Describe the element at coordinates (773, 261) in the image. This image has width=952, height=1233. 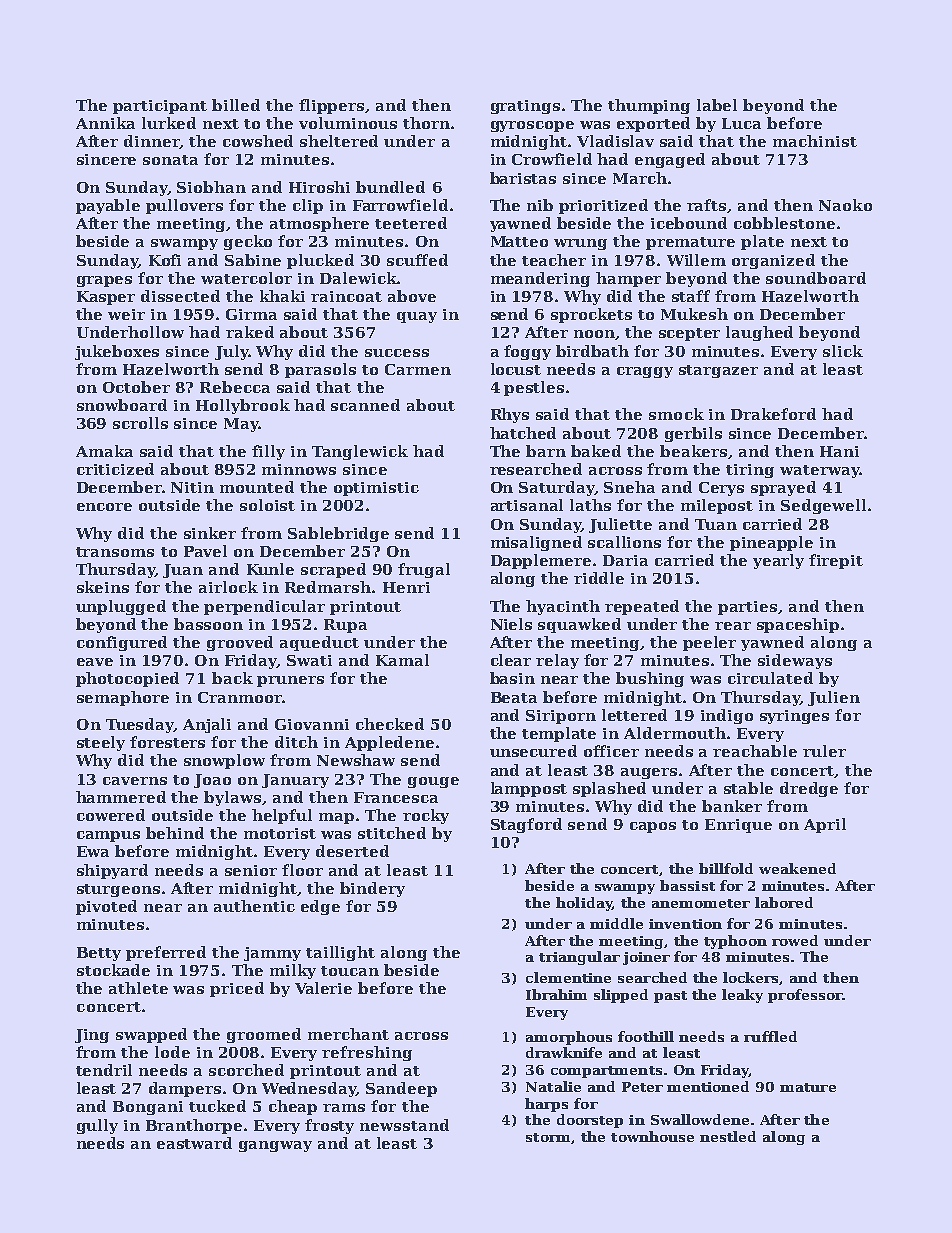
I see `organized` at that location.
